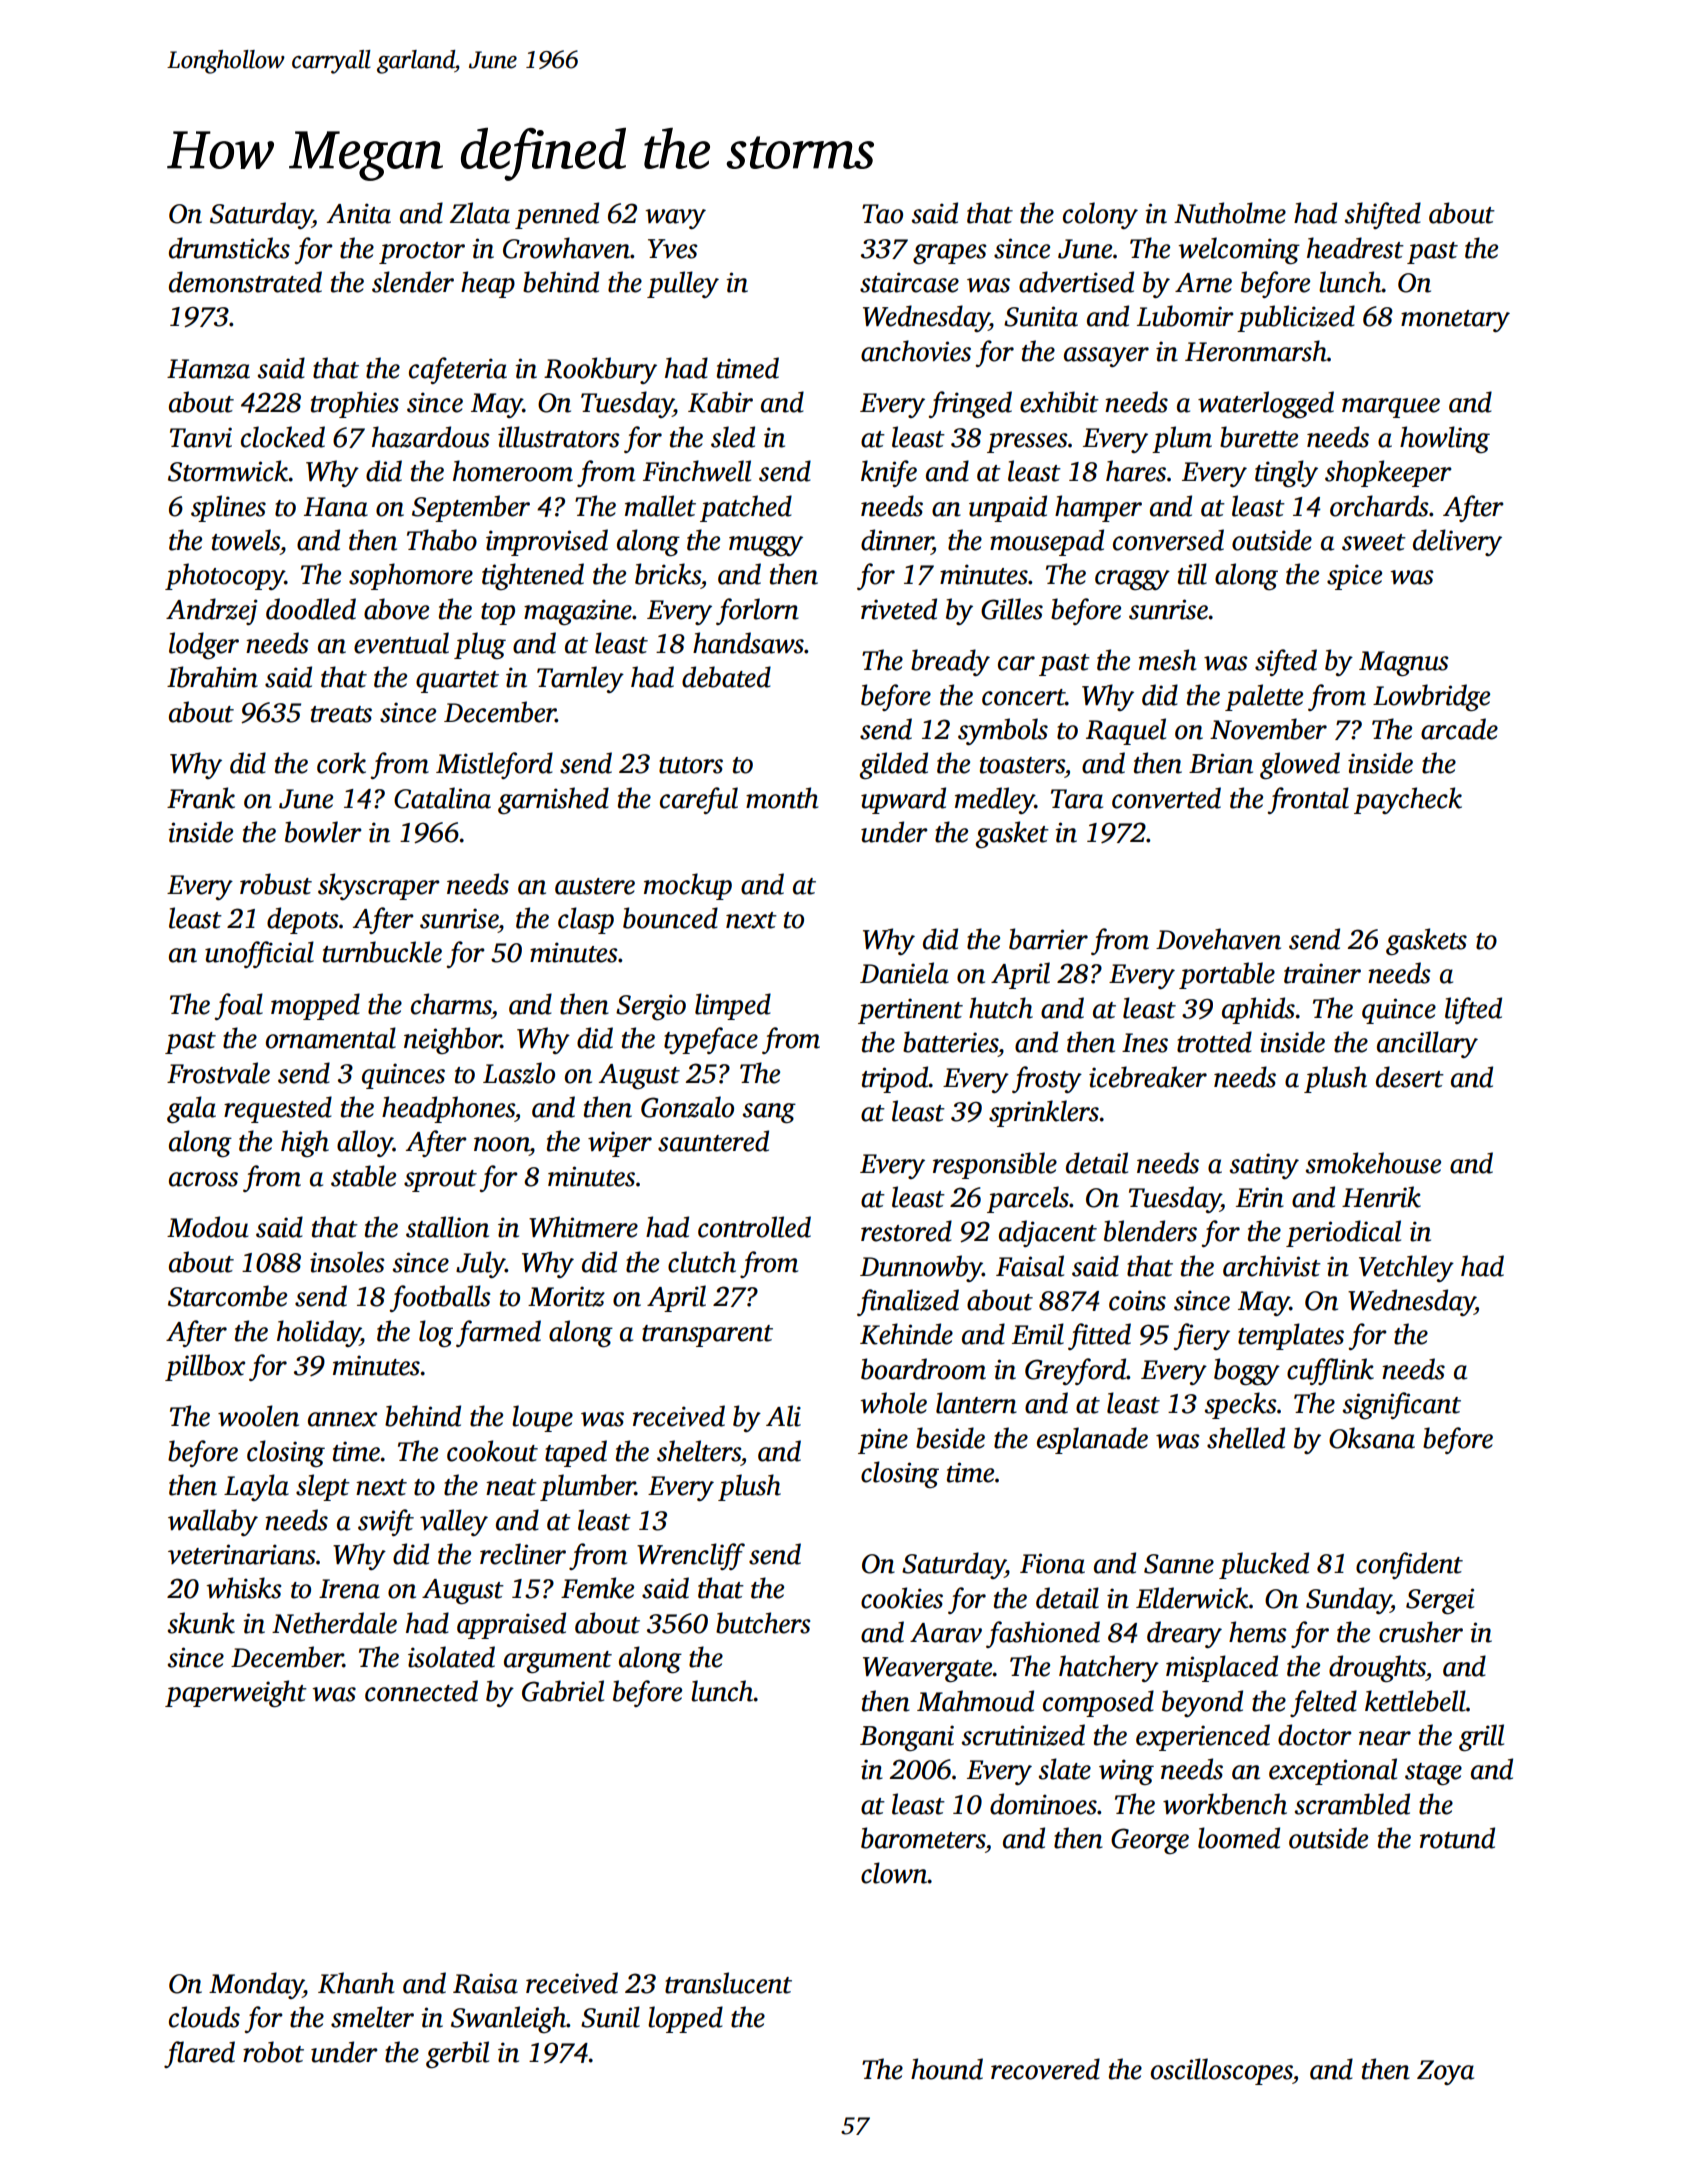 The width and height of the page is (1683, 2178). What do you see at coordinates (341, 714) in the page?
I see `treats` at bounding box center [341, 714].
